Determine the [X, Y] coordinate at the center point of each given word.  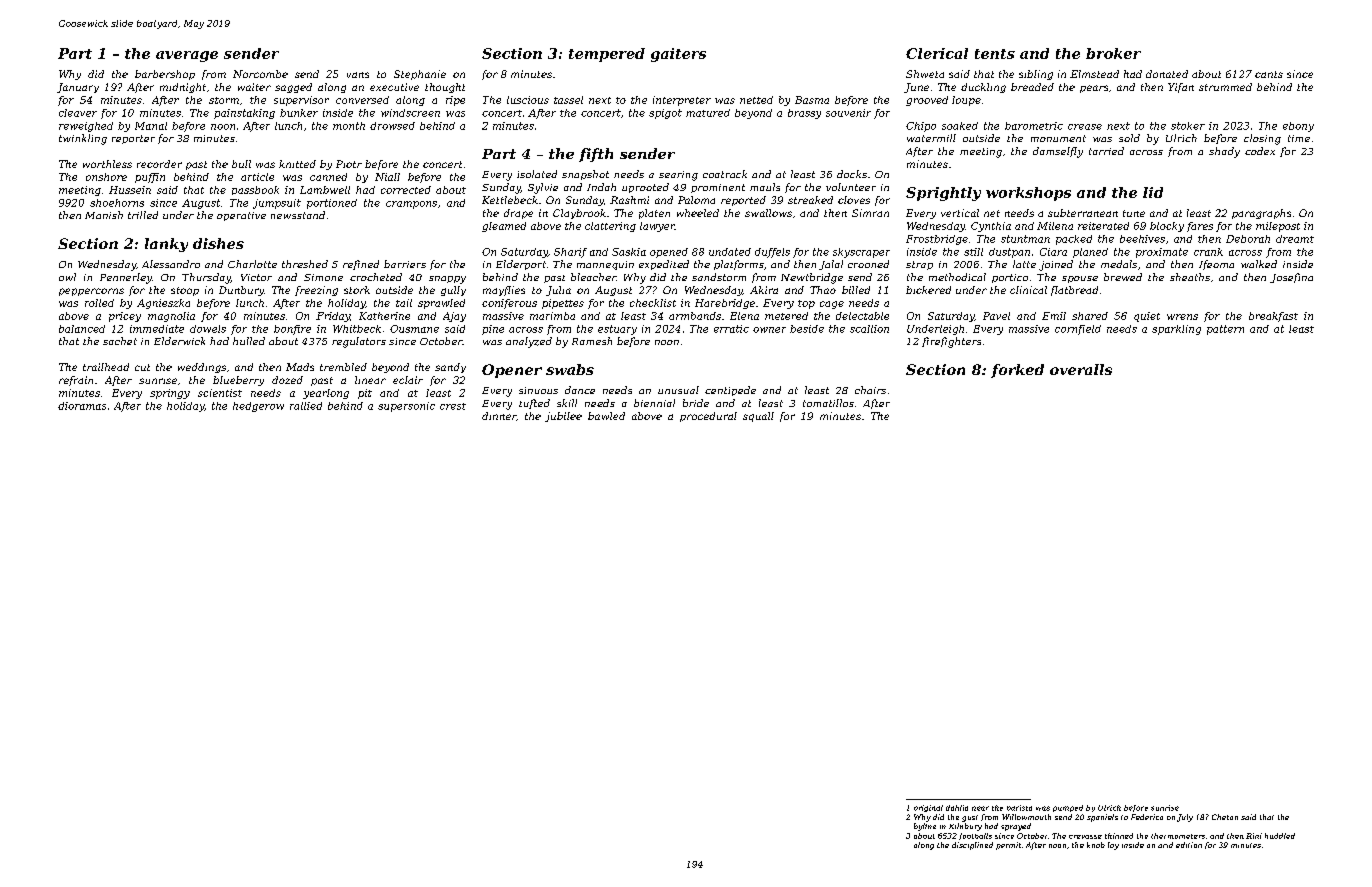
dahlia [957, 808]
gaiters [678, 55]
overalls [1081, 369]
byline [925, 827]
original [928, 808]
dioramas [82, 406]
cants [1269, 74]
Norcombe [260, 74]
